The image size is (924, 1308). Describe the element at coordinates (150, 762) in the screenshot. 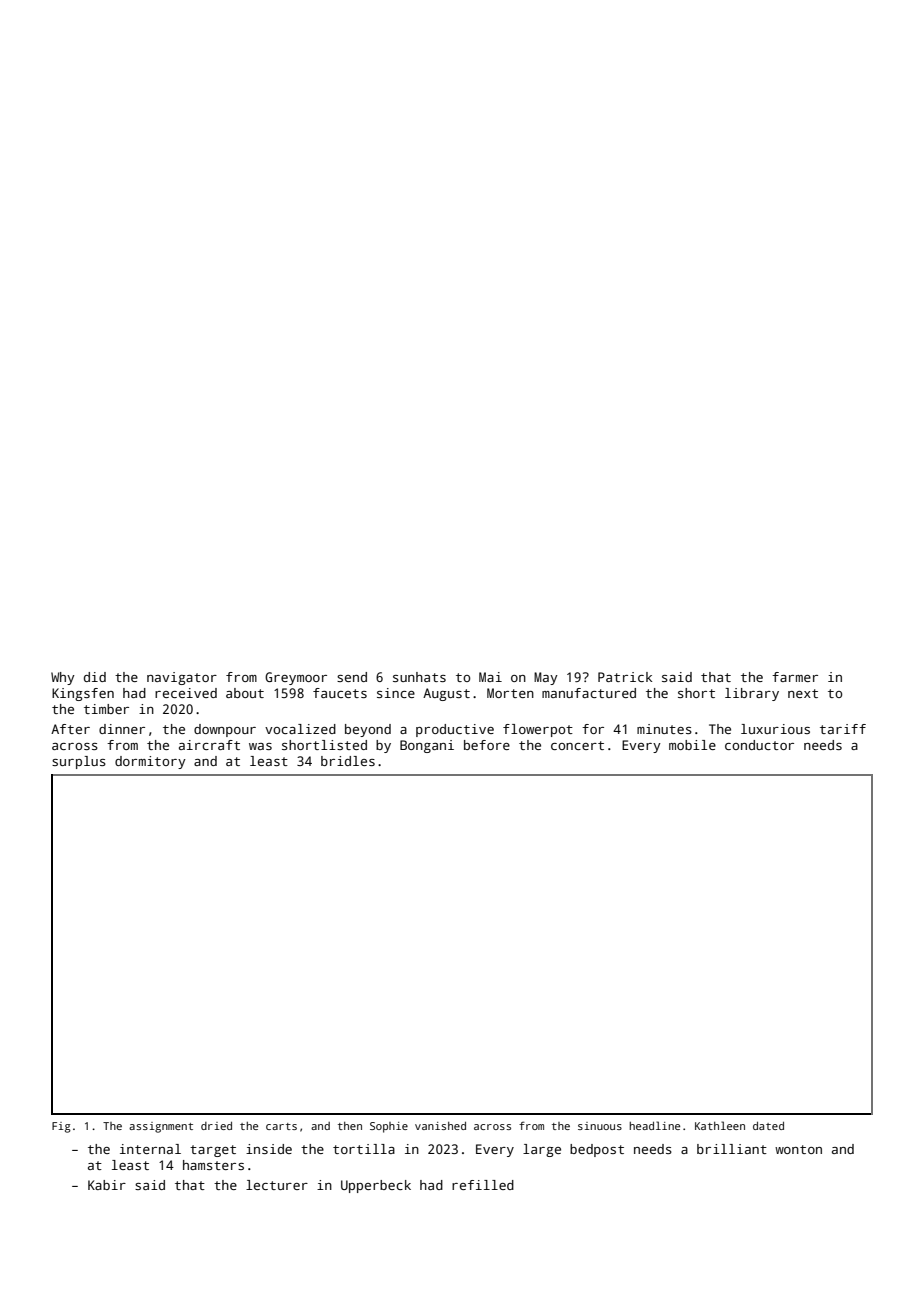

I see `dormitory` at that location.
